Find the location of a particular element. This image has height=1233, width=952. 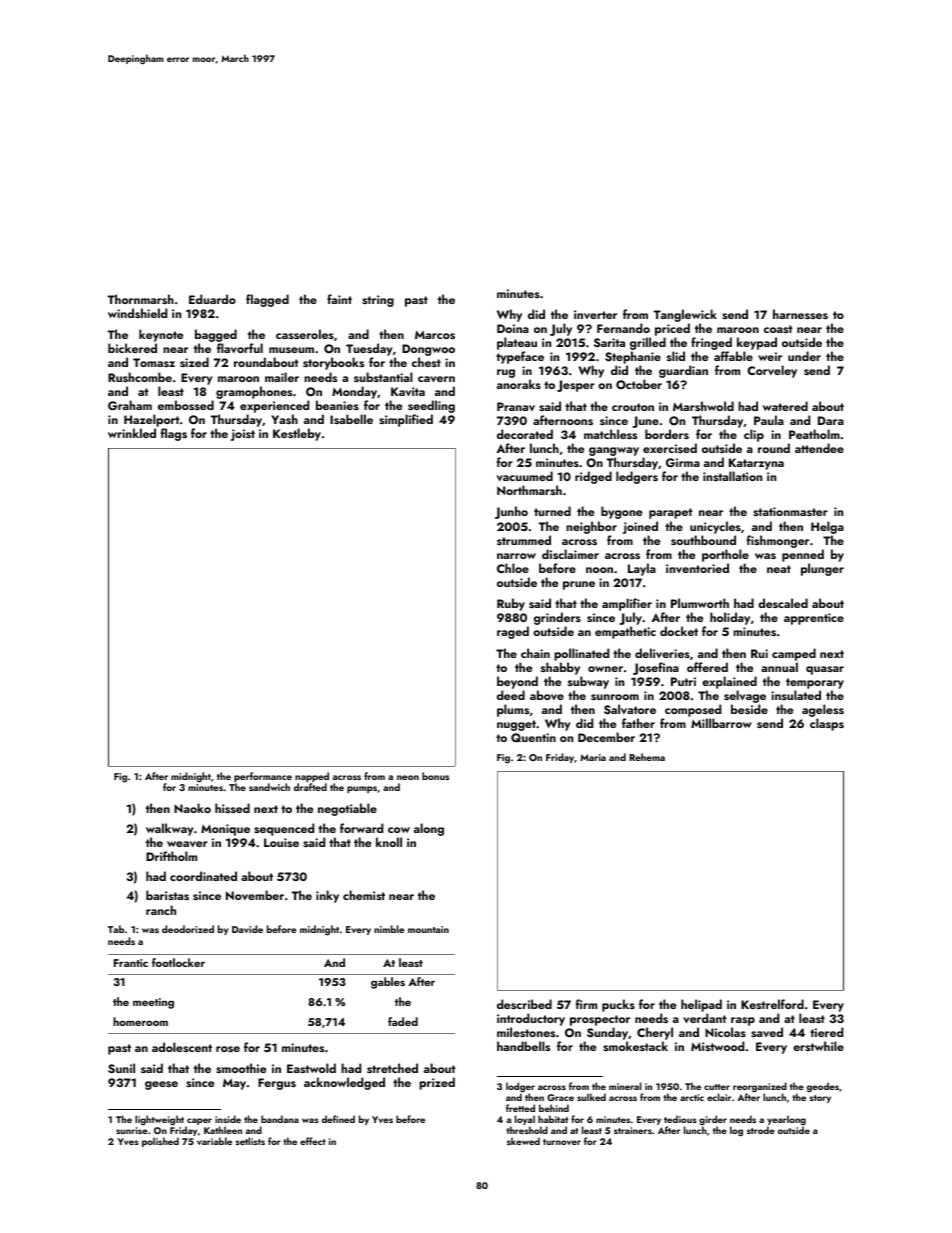

defined is located at coordinates (338, 1119).
